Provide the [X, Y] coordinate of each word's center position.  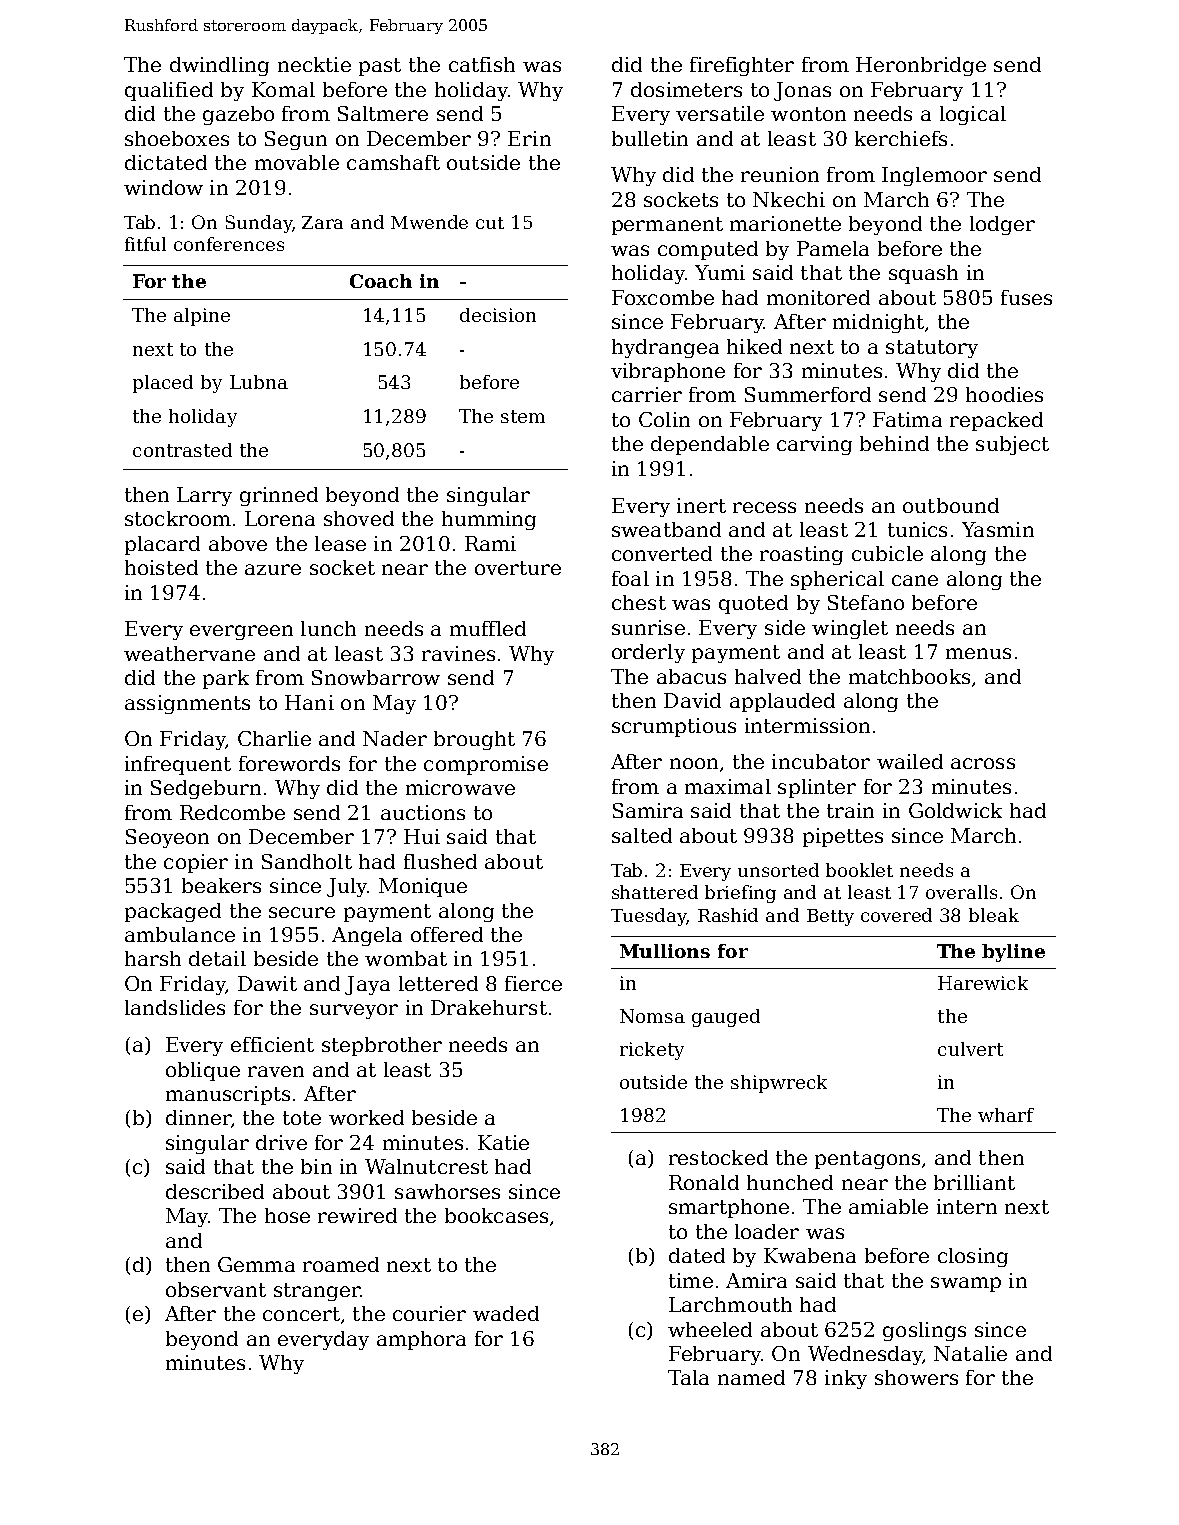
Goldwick [955, 810]
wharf [1006, 1115]
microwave [460, 787]
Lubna [259, 382]
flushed [440, 861]
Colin [664, 419]
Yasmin [998, 529]
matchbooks [909, 676]
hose [287, 1215]
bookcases [496, 1215]
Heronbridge [921, 66]
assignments [187, 704]
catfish [482, 64]
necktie [314, 64]
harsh [153, 958]
